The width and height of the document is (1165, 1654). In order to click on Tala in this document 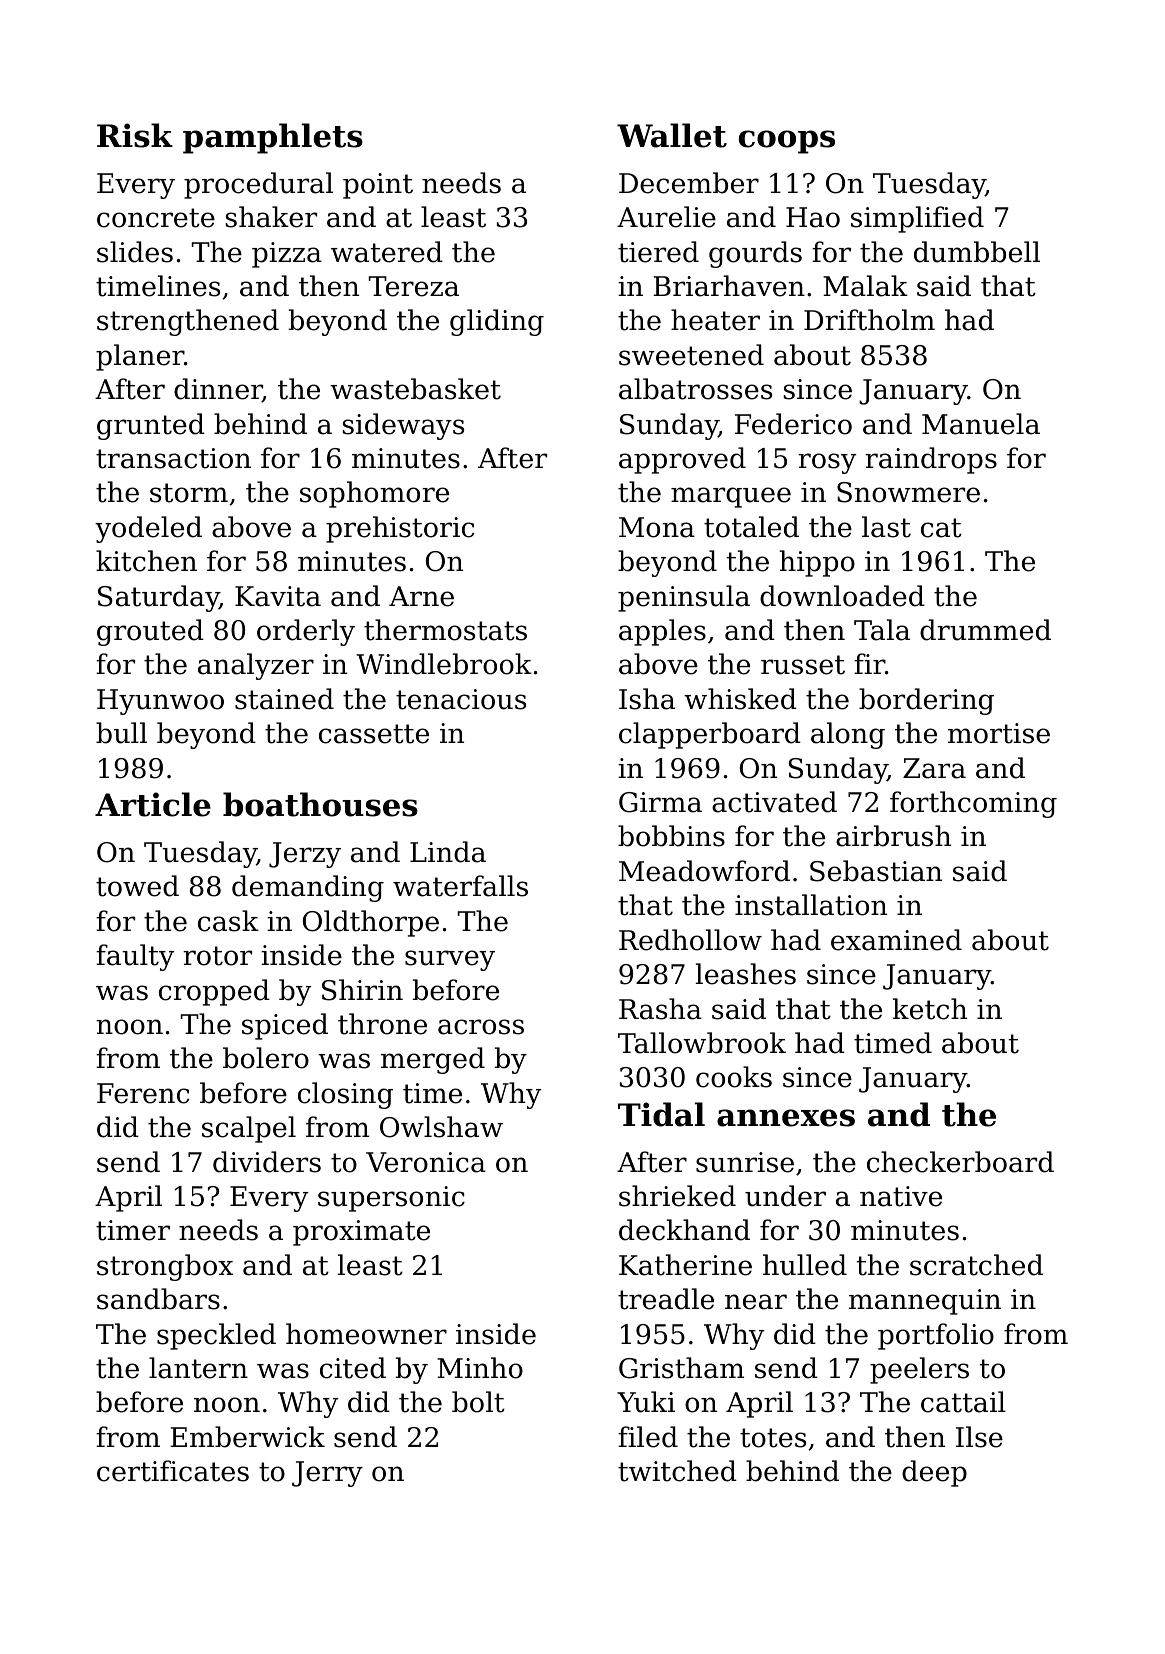, I will do `click(882, 630)`.
